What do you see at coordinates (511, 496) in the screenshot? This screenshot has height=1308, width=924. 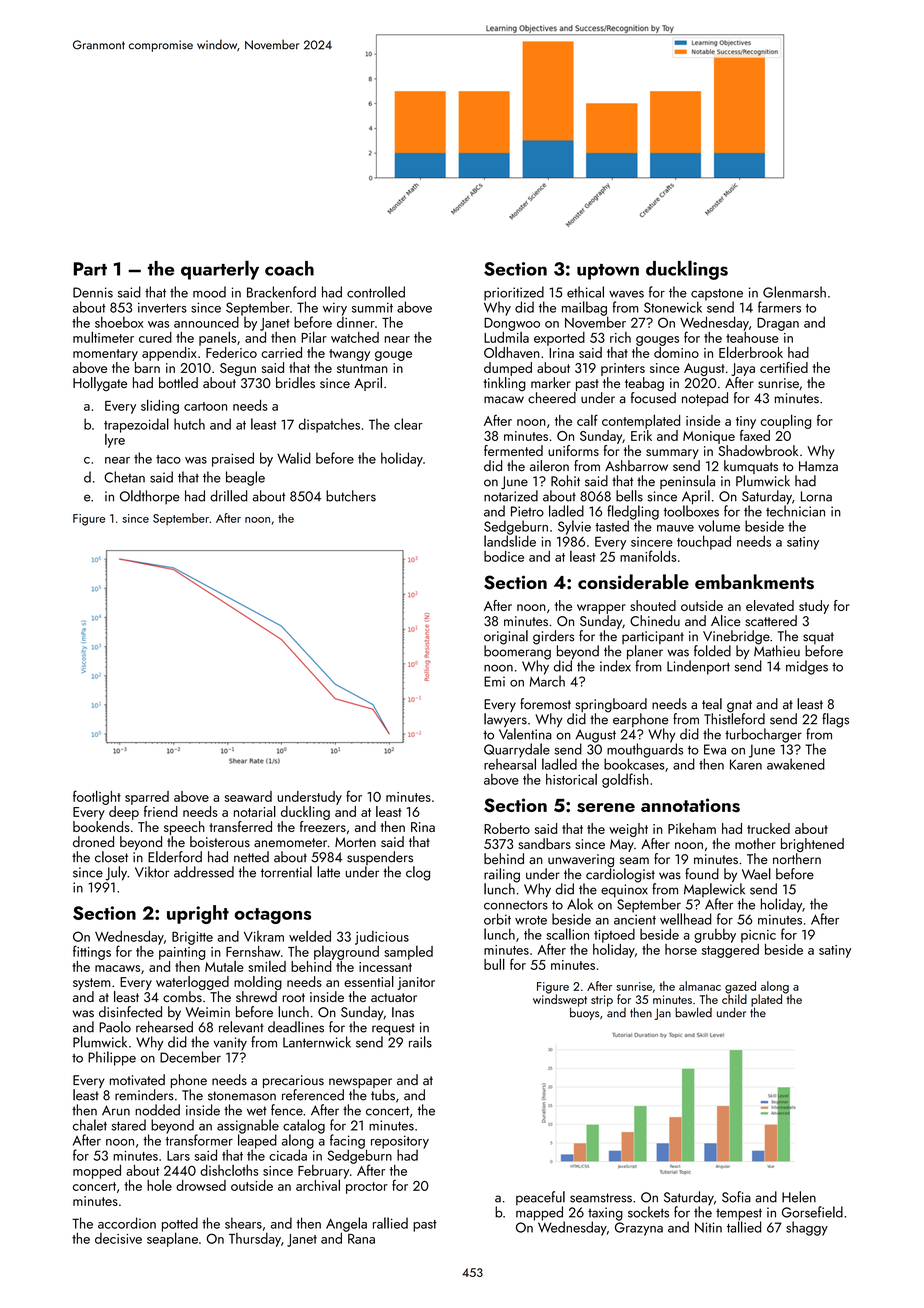 I see `notarized` at bounding box center [511, 496].
